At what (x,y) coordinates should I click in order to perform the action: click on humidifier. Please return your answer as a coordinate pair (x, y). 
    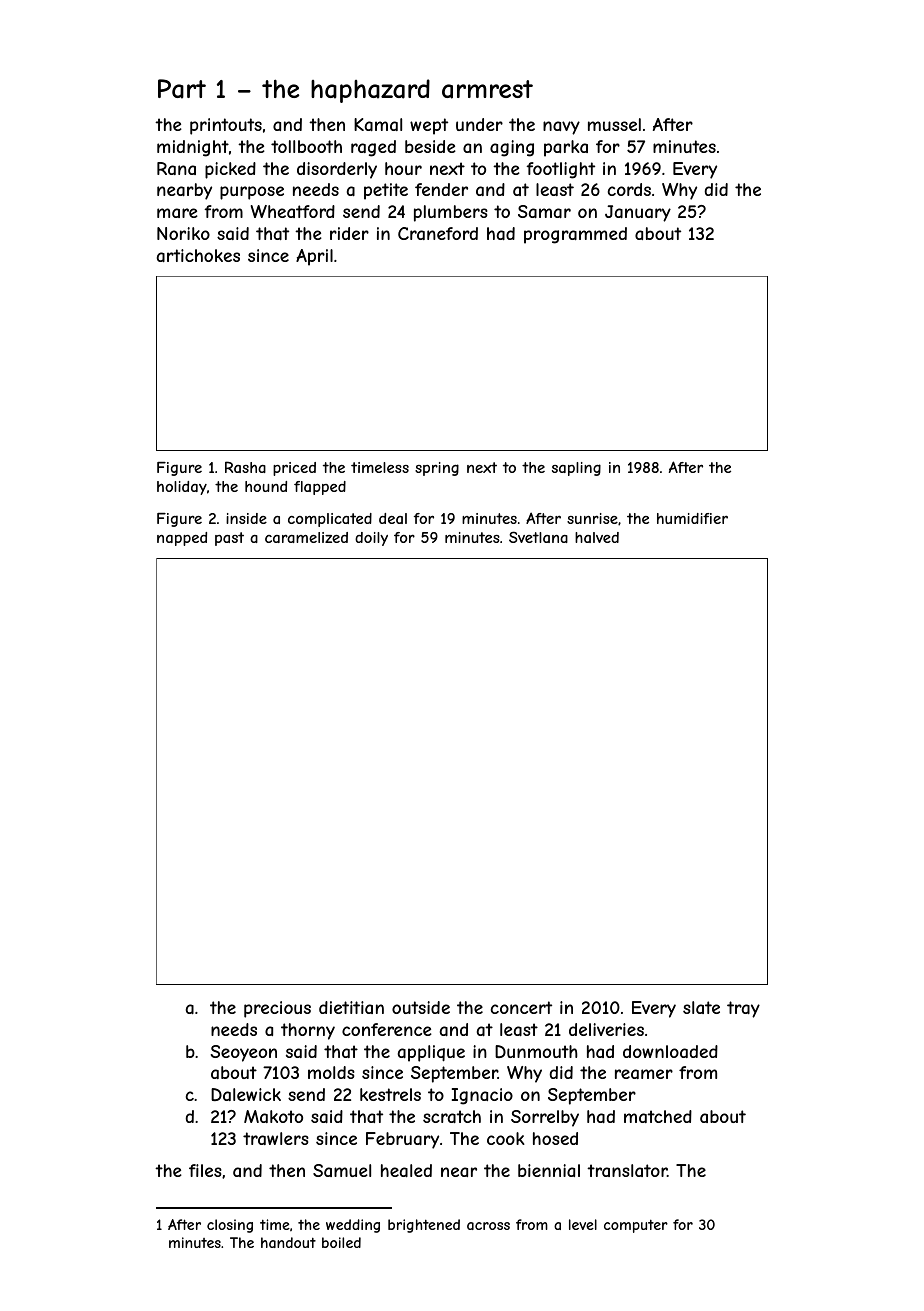
    Looking at the image, I should click on (692, 518).
